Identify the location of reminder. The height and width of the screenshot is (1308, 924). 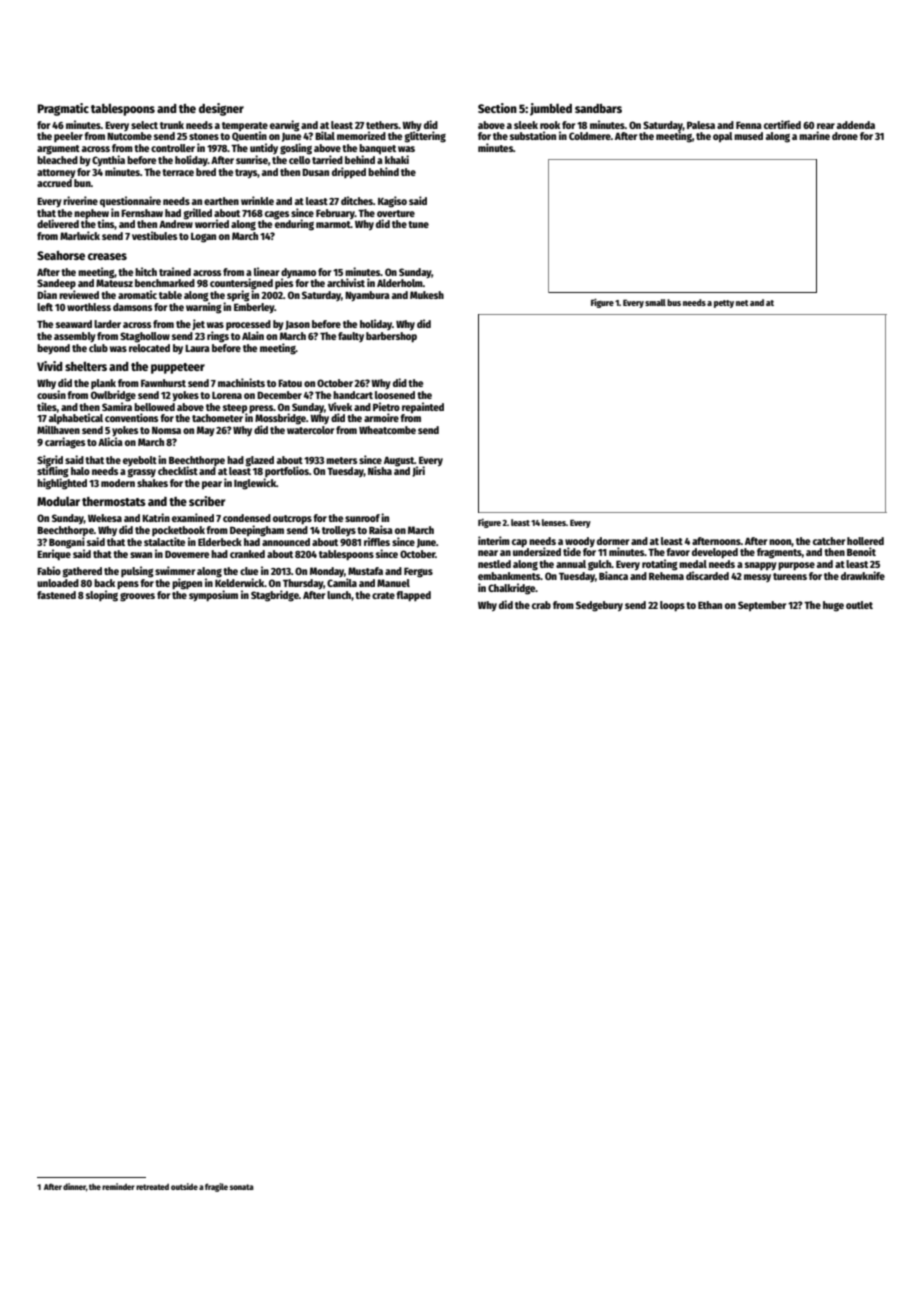
(118, 1186).
